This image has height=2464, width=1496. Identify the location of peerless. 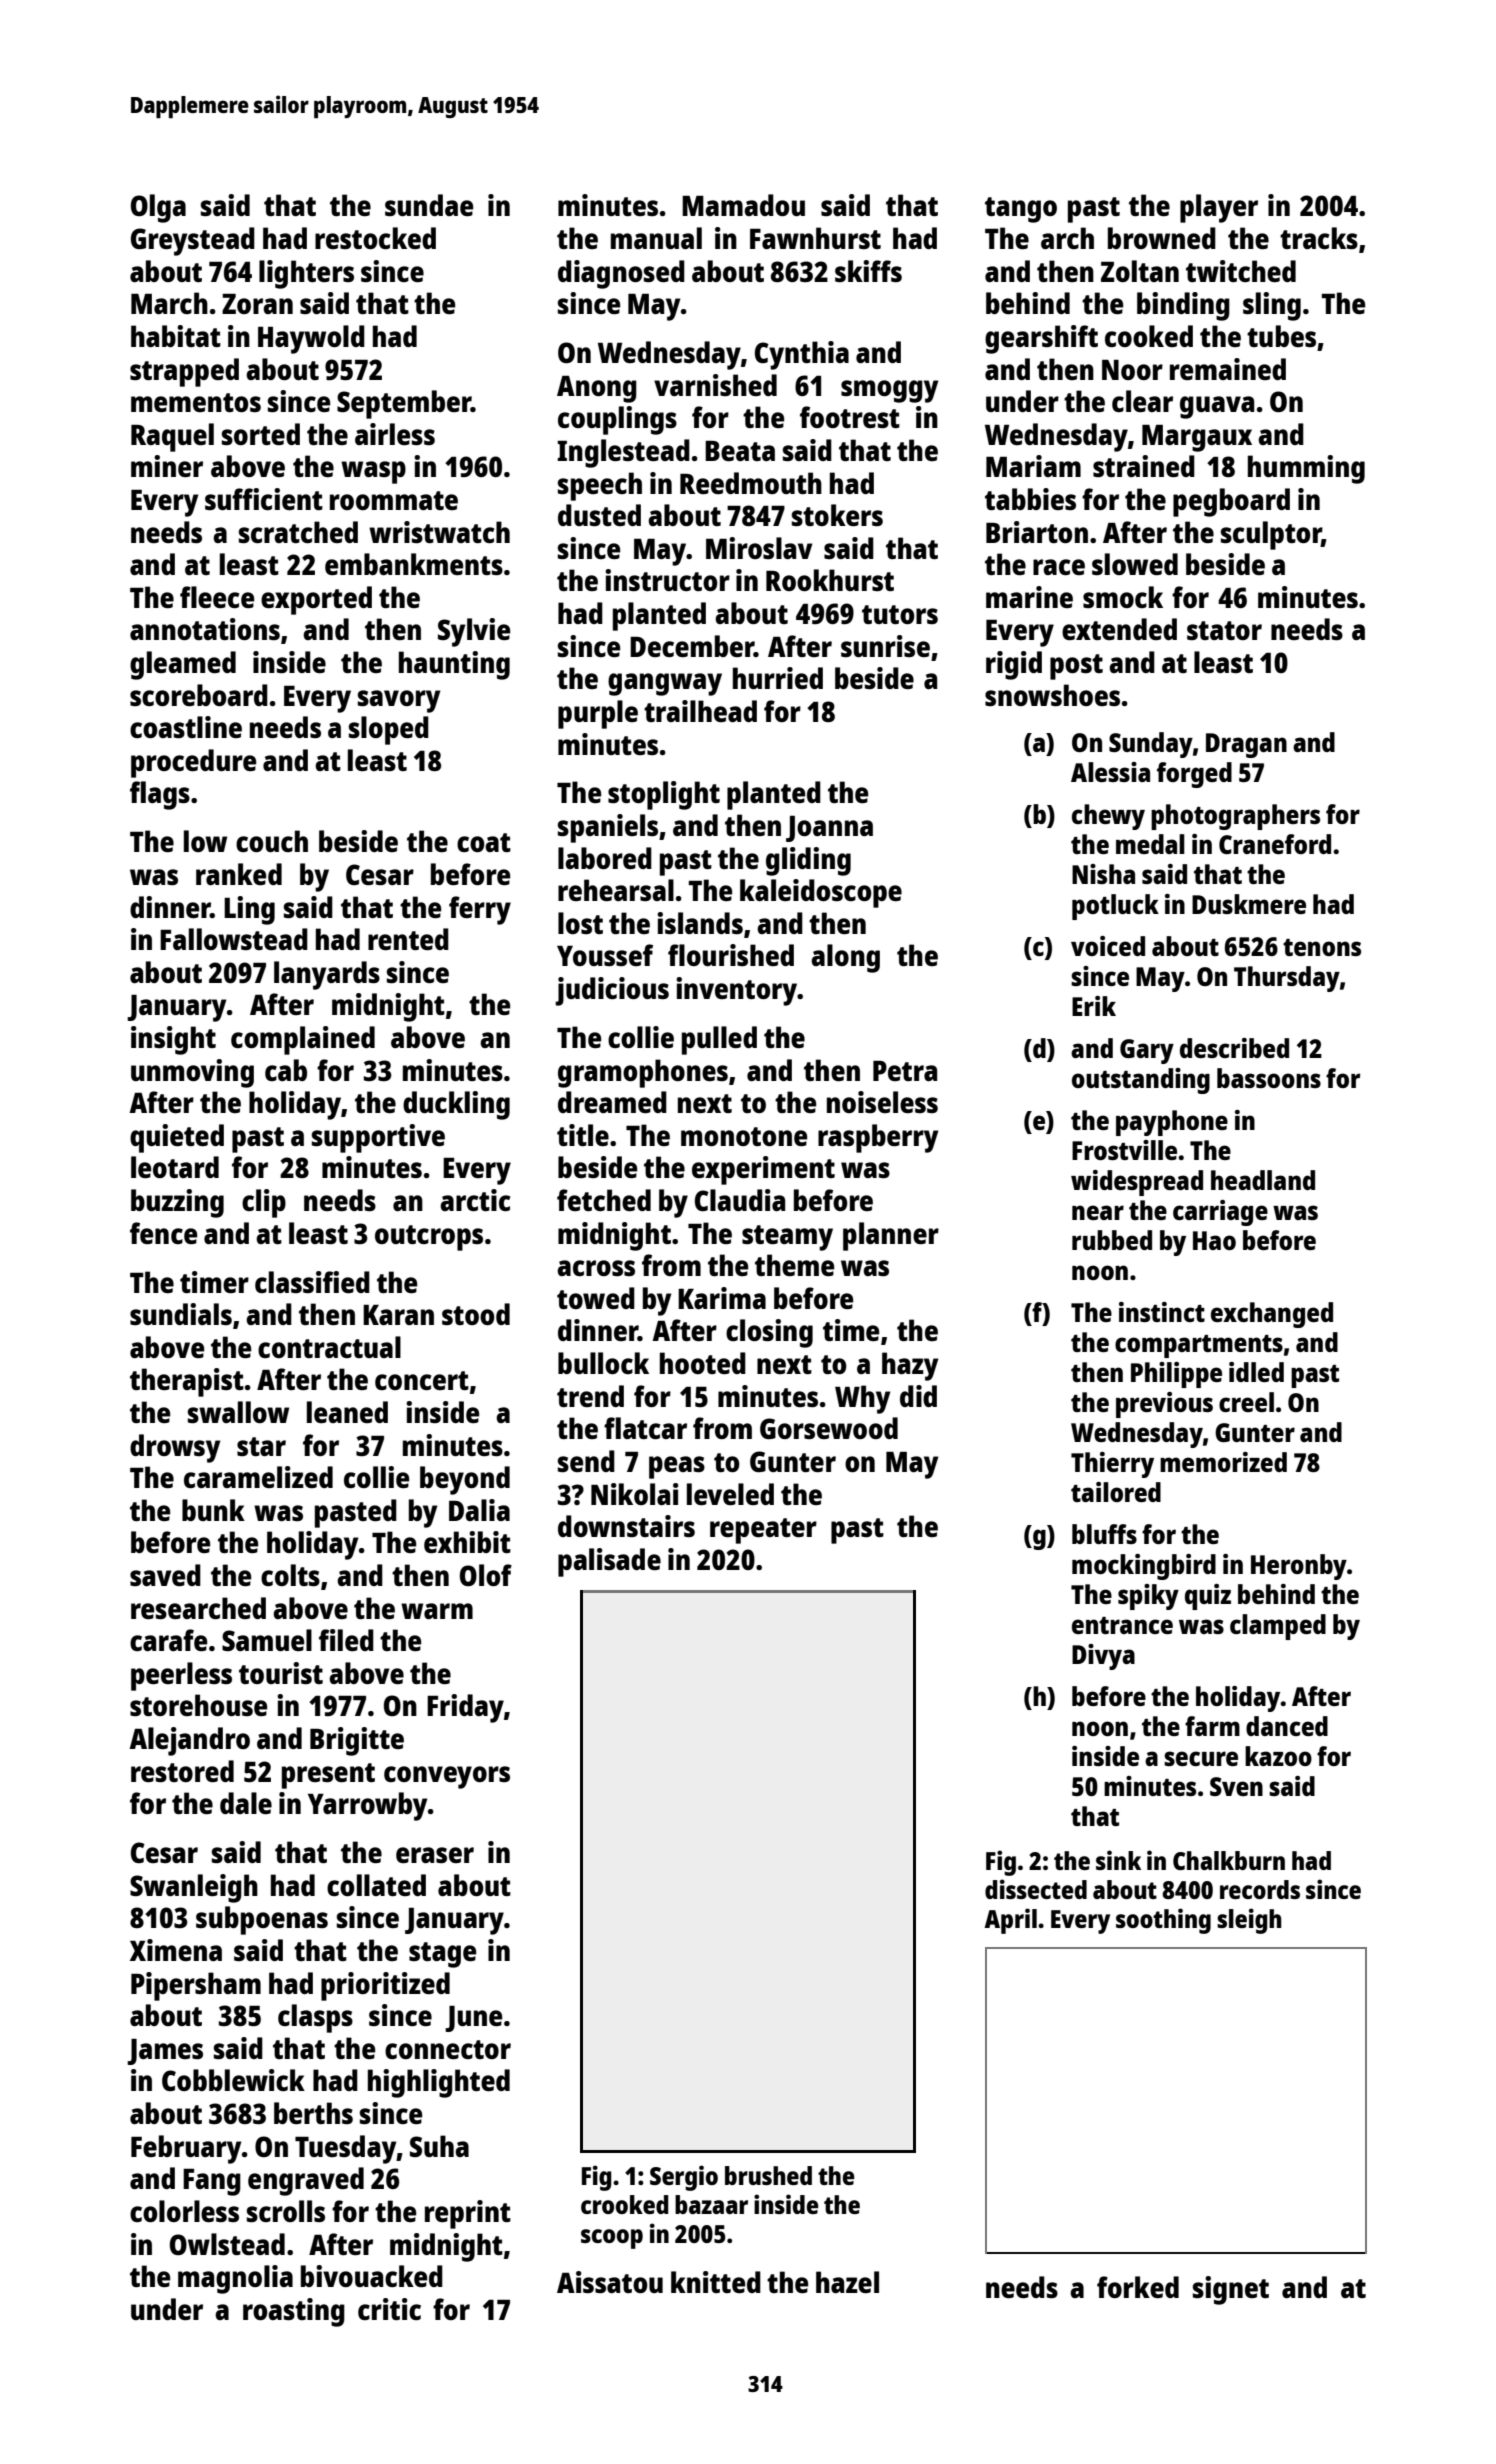
(181, 1676).
